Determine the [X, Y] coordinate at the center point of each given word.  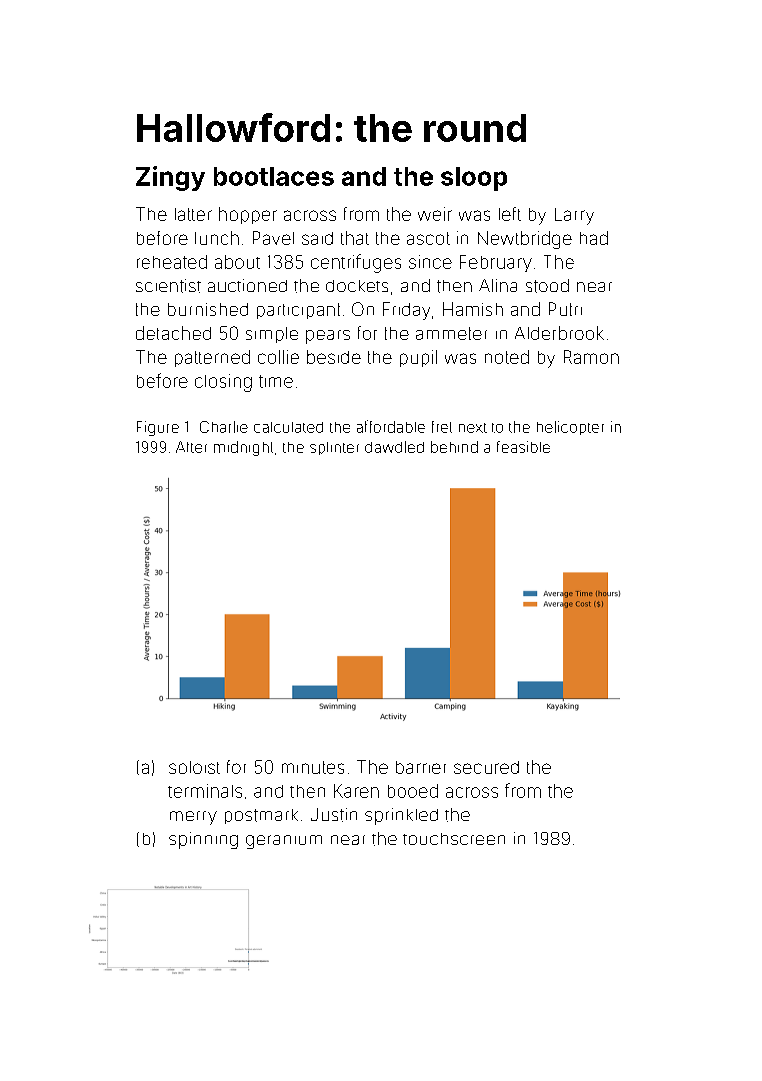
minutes [313, 767]
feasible [523, 447]
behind [454, 447]
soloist [194, 767]
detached [173, 333]
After [191, 447]
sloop [474, 179]
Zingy [170, 178]
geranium [284, 842]
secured [486, 767]
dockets [357, 286]
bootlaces [274, 176]
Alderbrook [559, 333]
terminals [205, 791]
